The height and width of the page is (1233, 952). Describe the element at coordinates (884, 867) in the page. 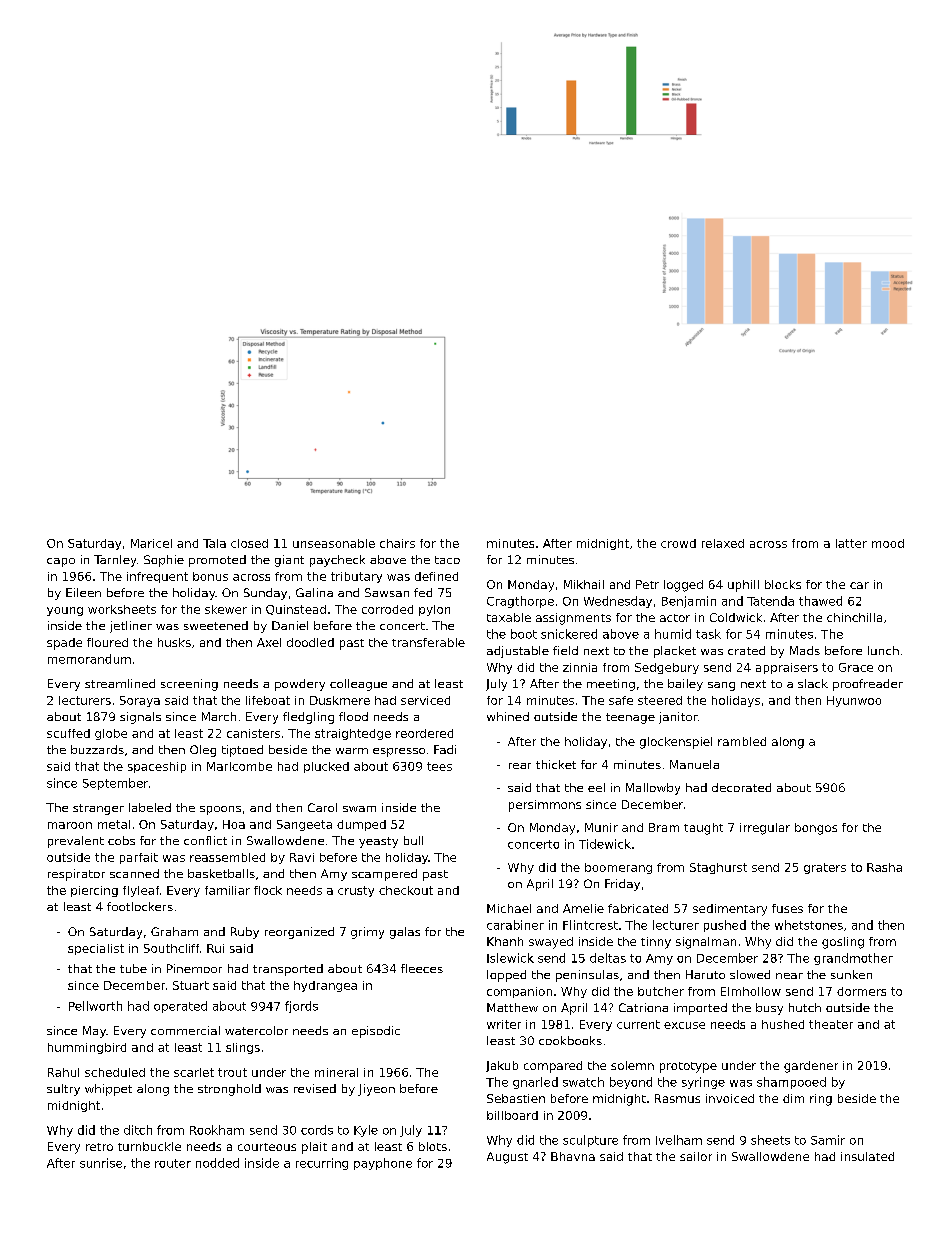

I see `Rasha` at that location.
